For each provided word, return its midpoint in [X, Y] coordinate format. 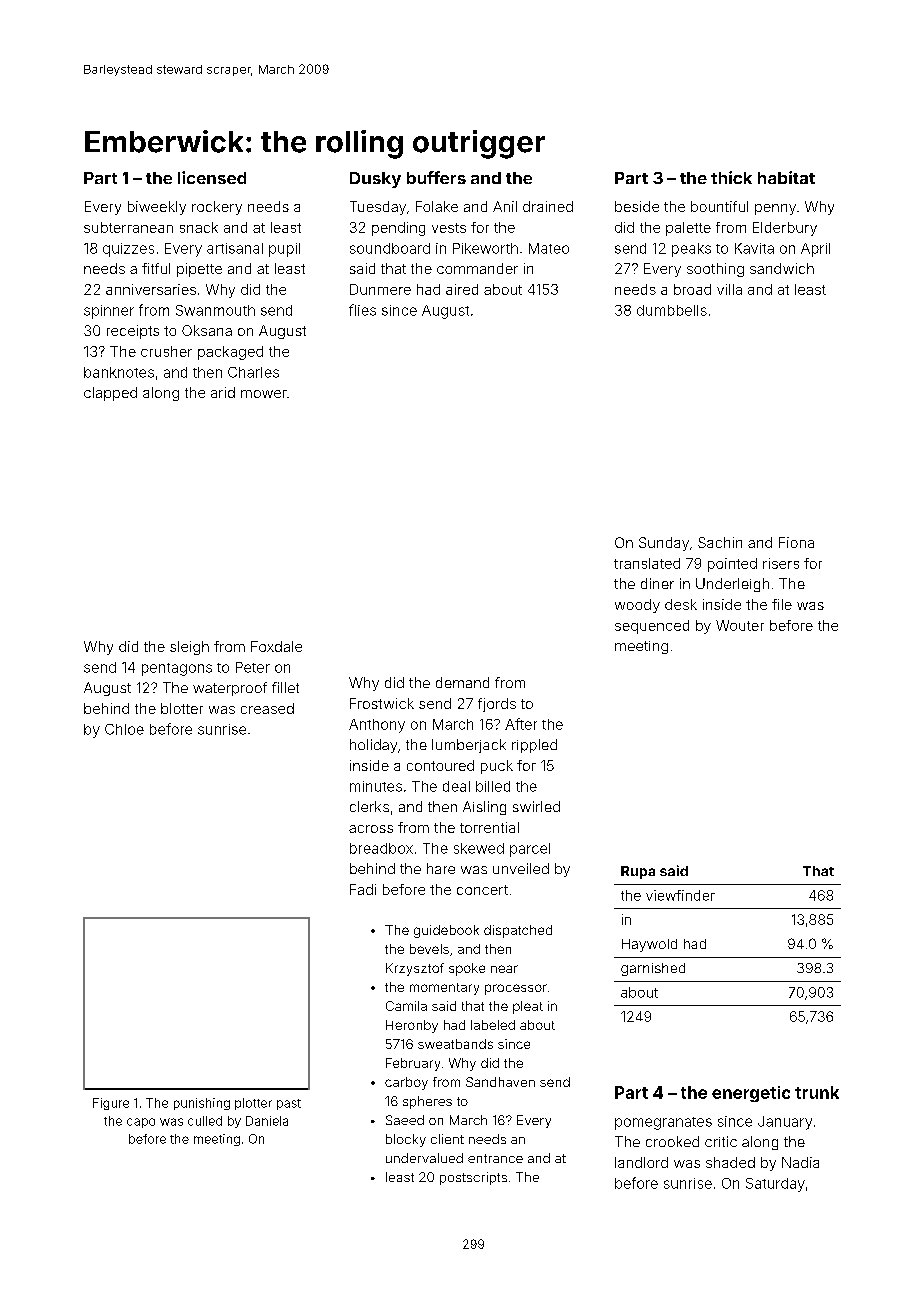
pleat [528, 1007]
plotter [253, 1104]
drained [548, 206]
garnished [653, 969]
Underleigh [732, 585]
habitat [786, 177]
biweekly [157, 208]
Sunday [664, 544]
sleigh [189, 648]
